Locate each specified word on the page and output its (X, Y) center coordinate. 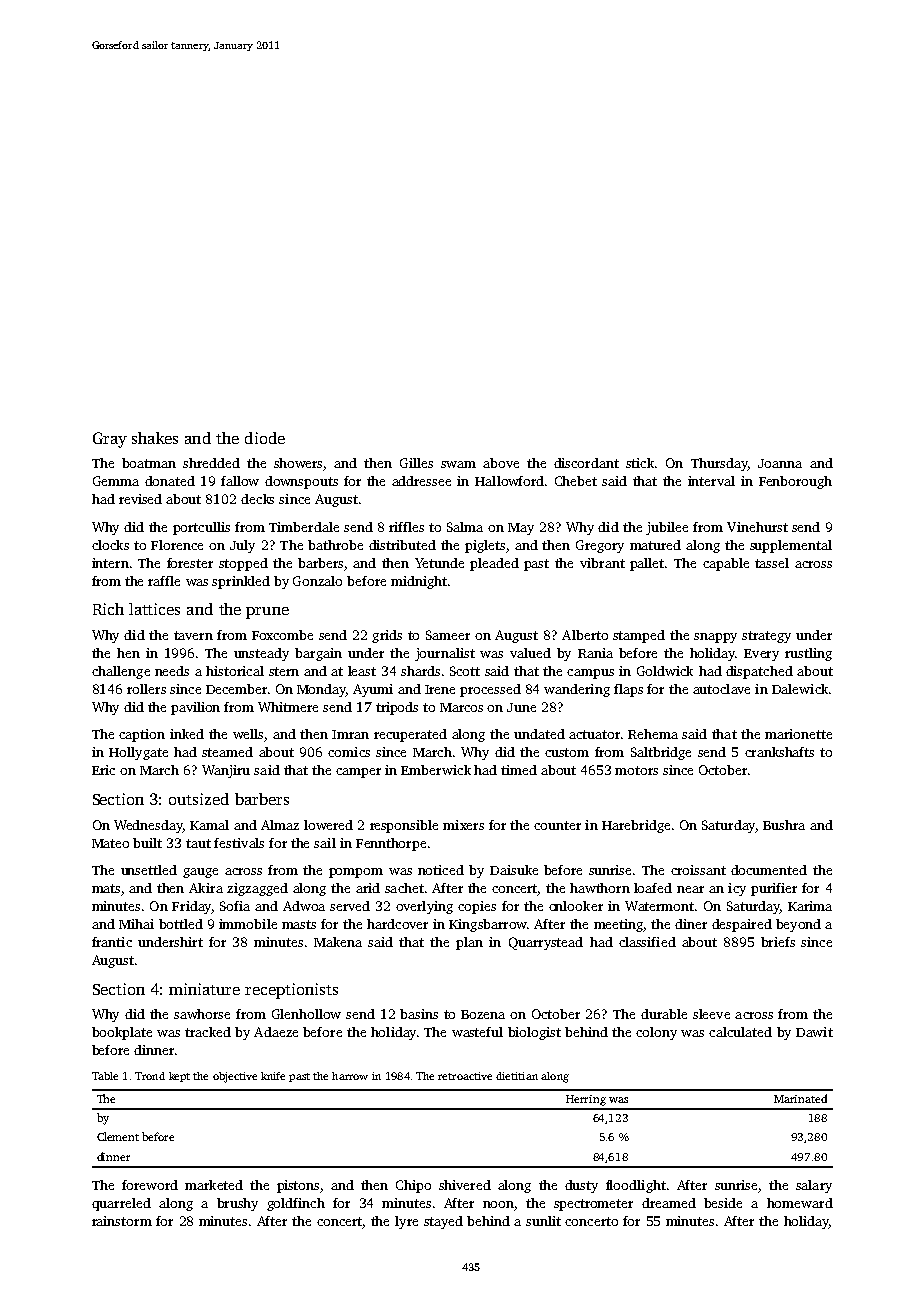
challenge (121, 672)
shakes (155, 438)
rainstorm (122, 1221)
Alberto (585, 635)
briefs (778, 942)
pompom (356, 873)
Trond (150, 1076)
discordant (586, 463)
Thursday (719, 464)
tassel (772, 563)
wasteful (477, 1032)
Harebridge (636, 826)
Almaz (280, 825)
